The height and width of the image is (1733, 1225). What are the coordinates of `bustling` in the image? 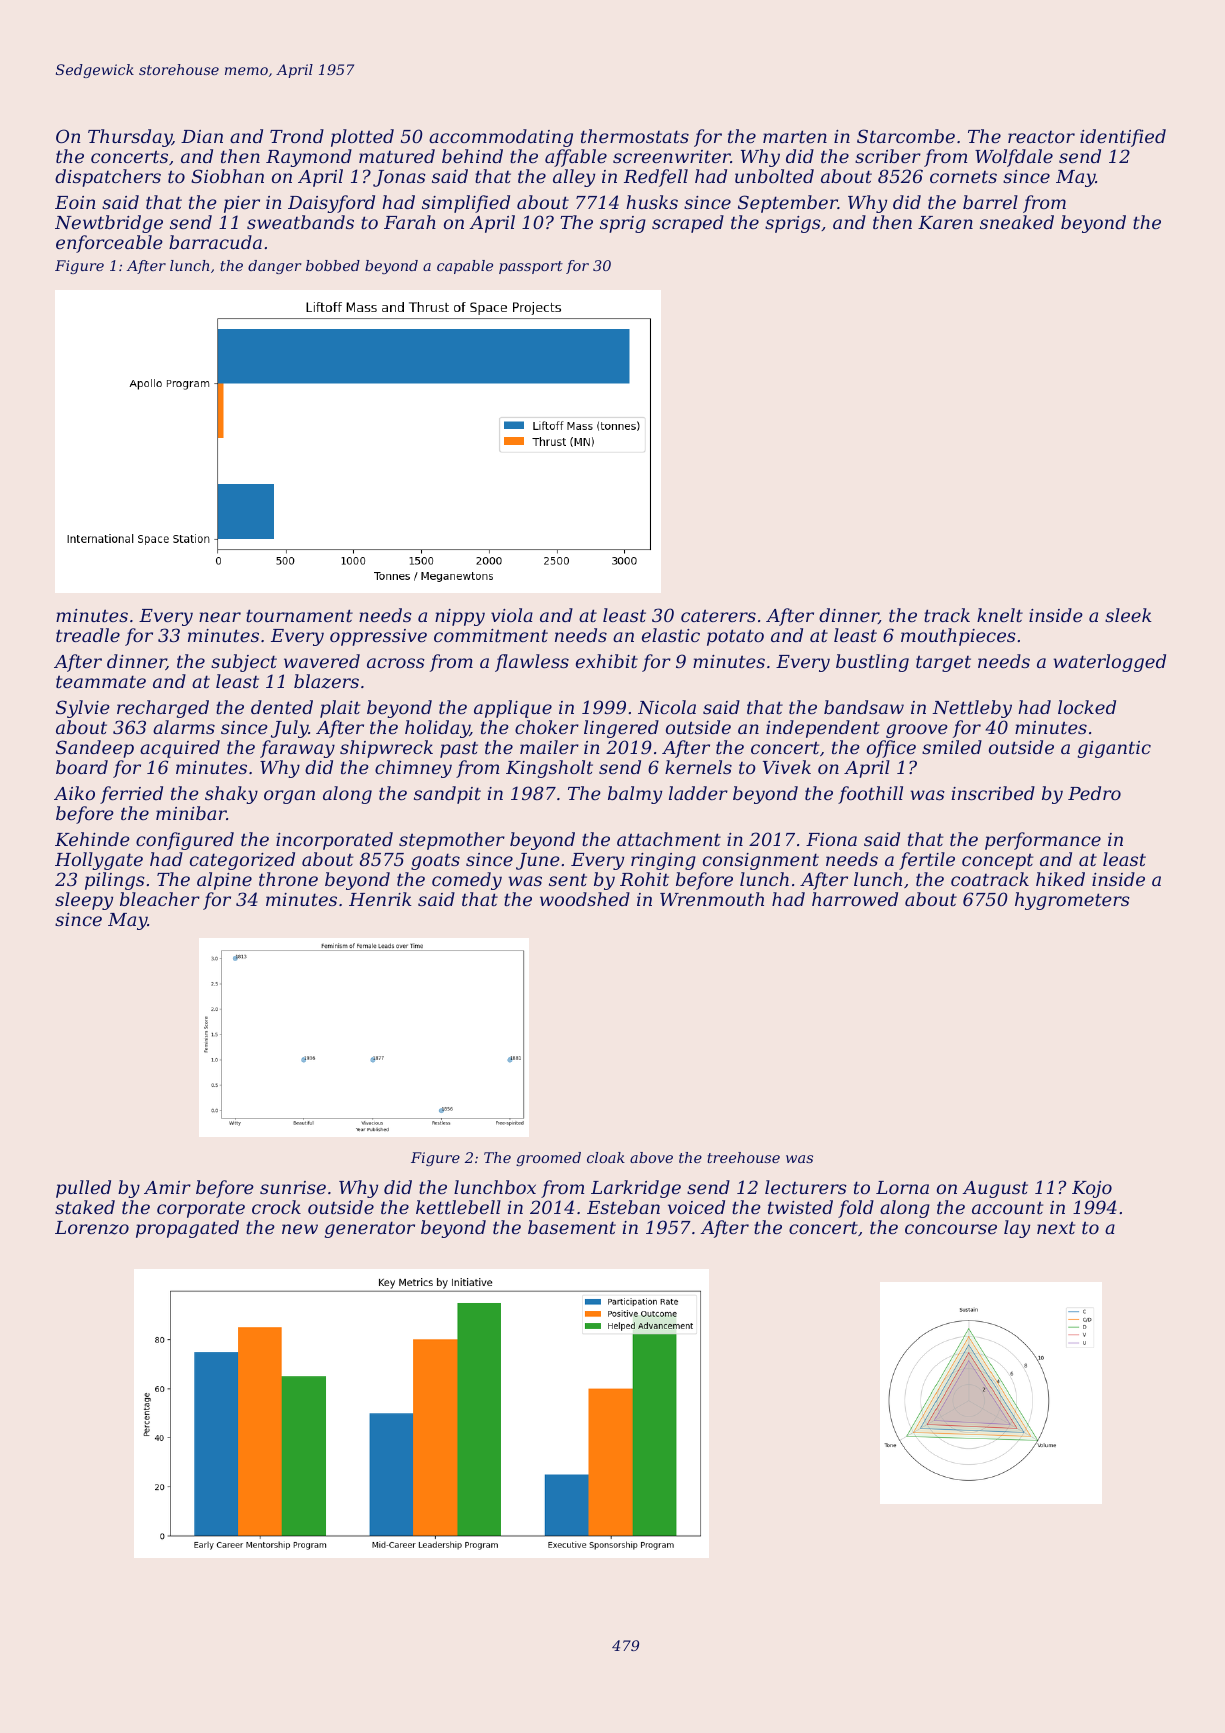 It's located at (872, 663).
